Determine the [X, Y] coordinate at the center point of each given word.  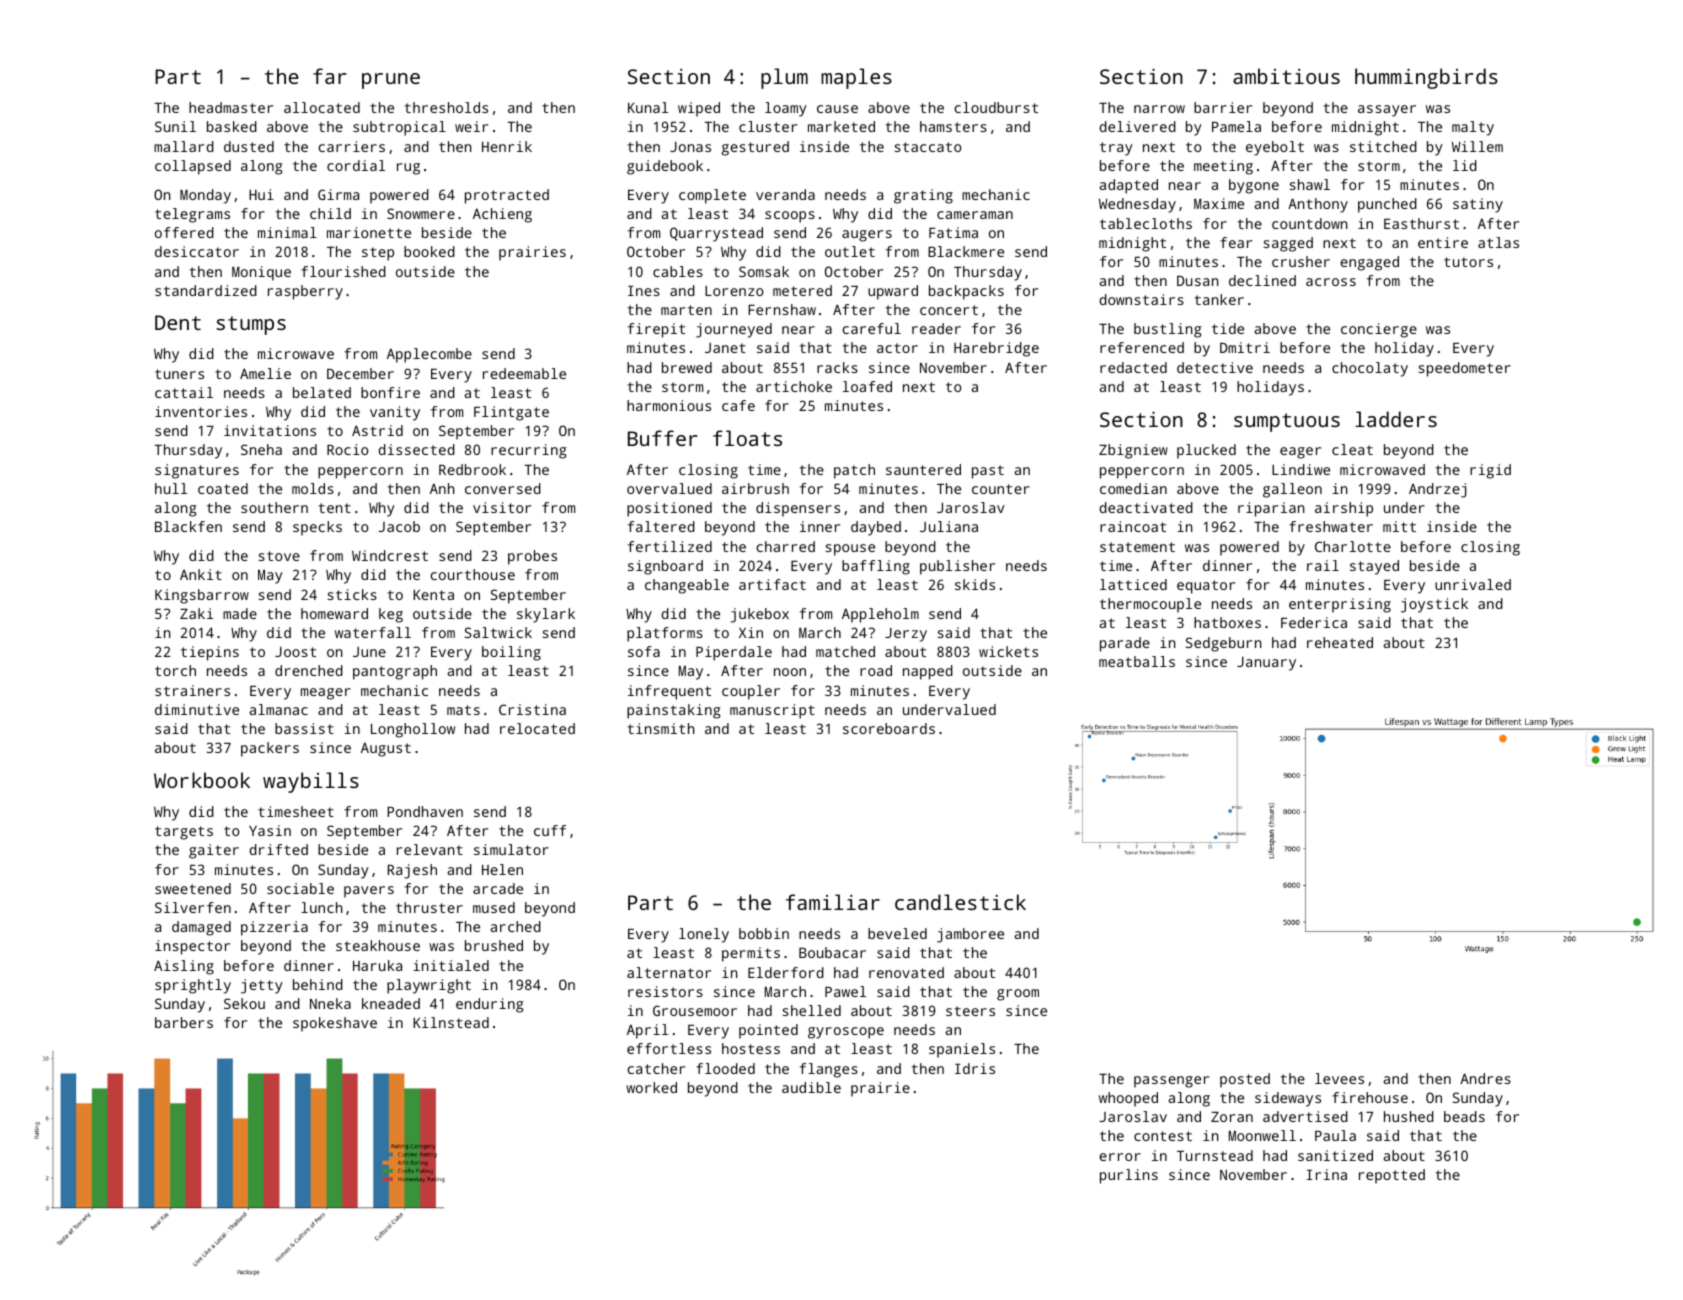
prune [391, 81]
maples [856, 78]
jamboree [970, 935]
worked [651, 1087]
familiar [833, 902]
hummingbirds [1426, 78]
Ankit [201, 574]
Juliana [949, 526]
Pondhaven [425, 811]
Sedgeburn [1223, 644]
